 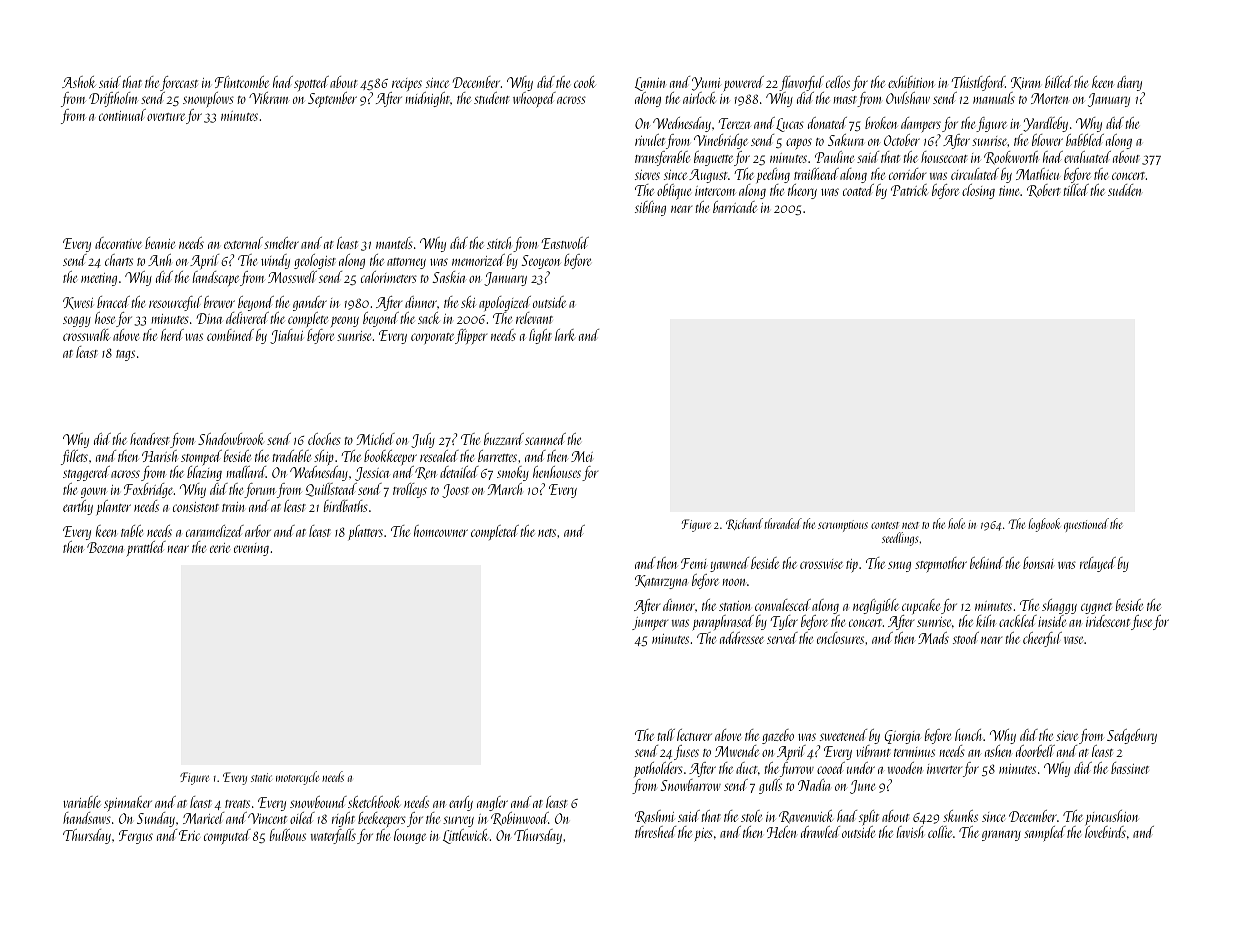 I want to click on spinnaker, so click(x=128, y=804).
